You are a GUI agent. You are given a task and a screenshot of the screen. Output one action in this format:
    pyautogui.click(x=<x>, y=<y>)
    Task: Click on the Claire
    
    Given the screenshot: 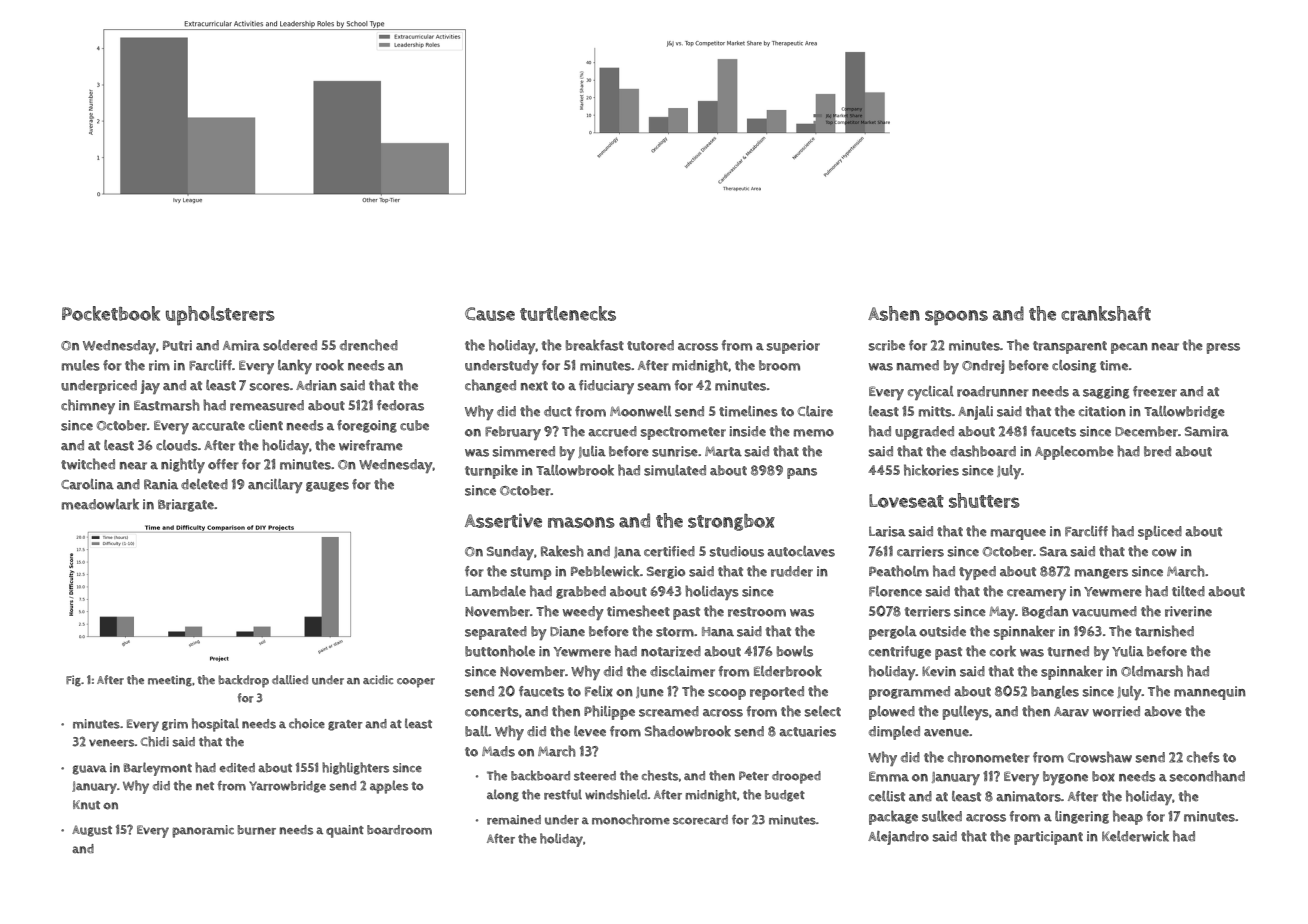 What is the action you would take?
    pyautogui.click(x=815, y=411)
